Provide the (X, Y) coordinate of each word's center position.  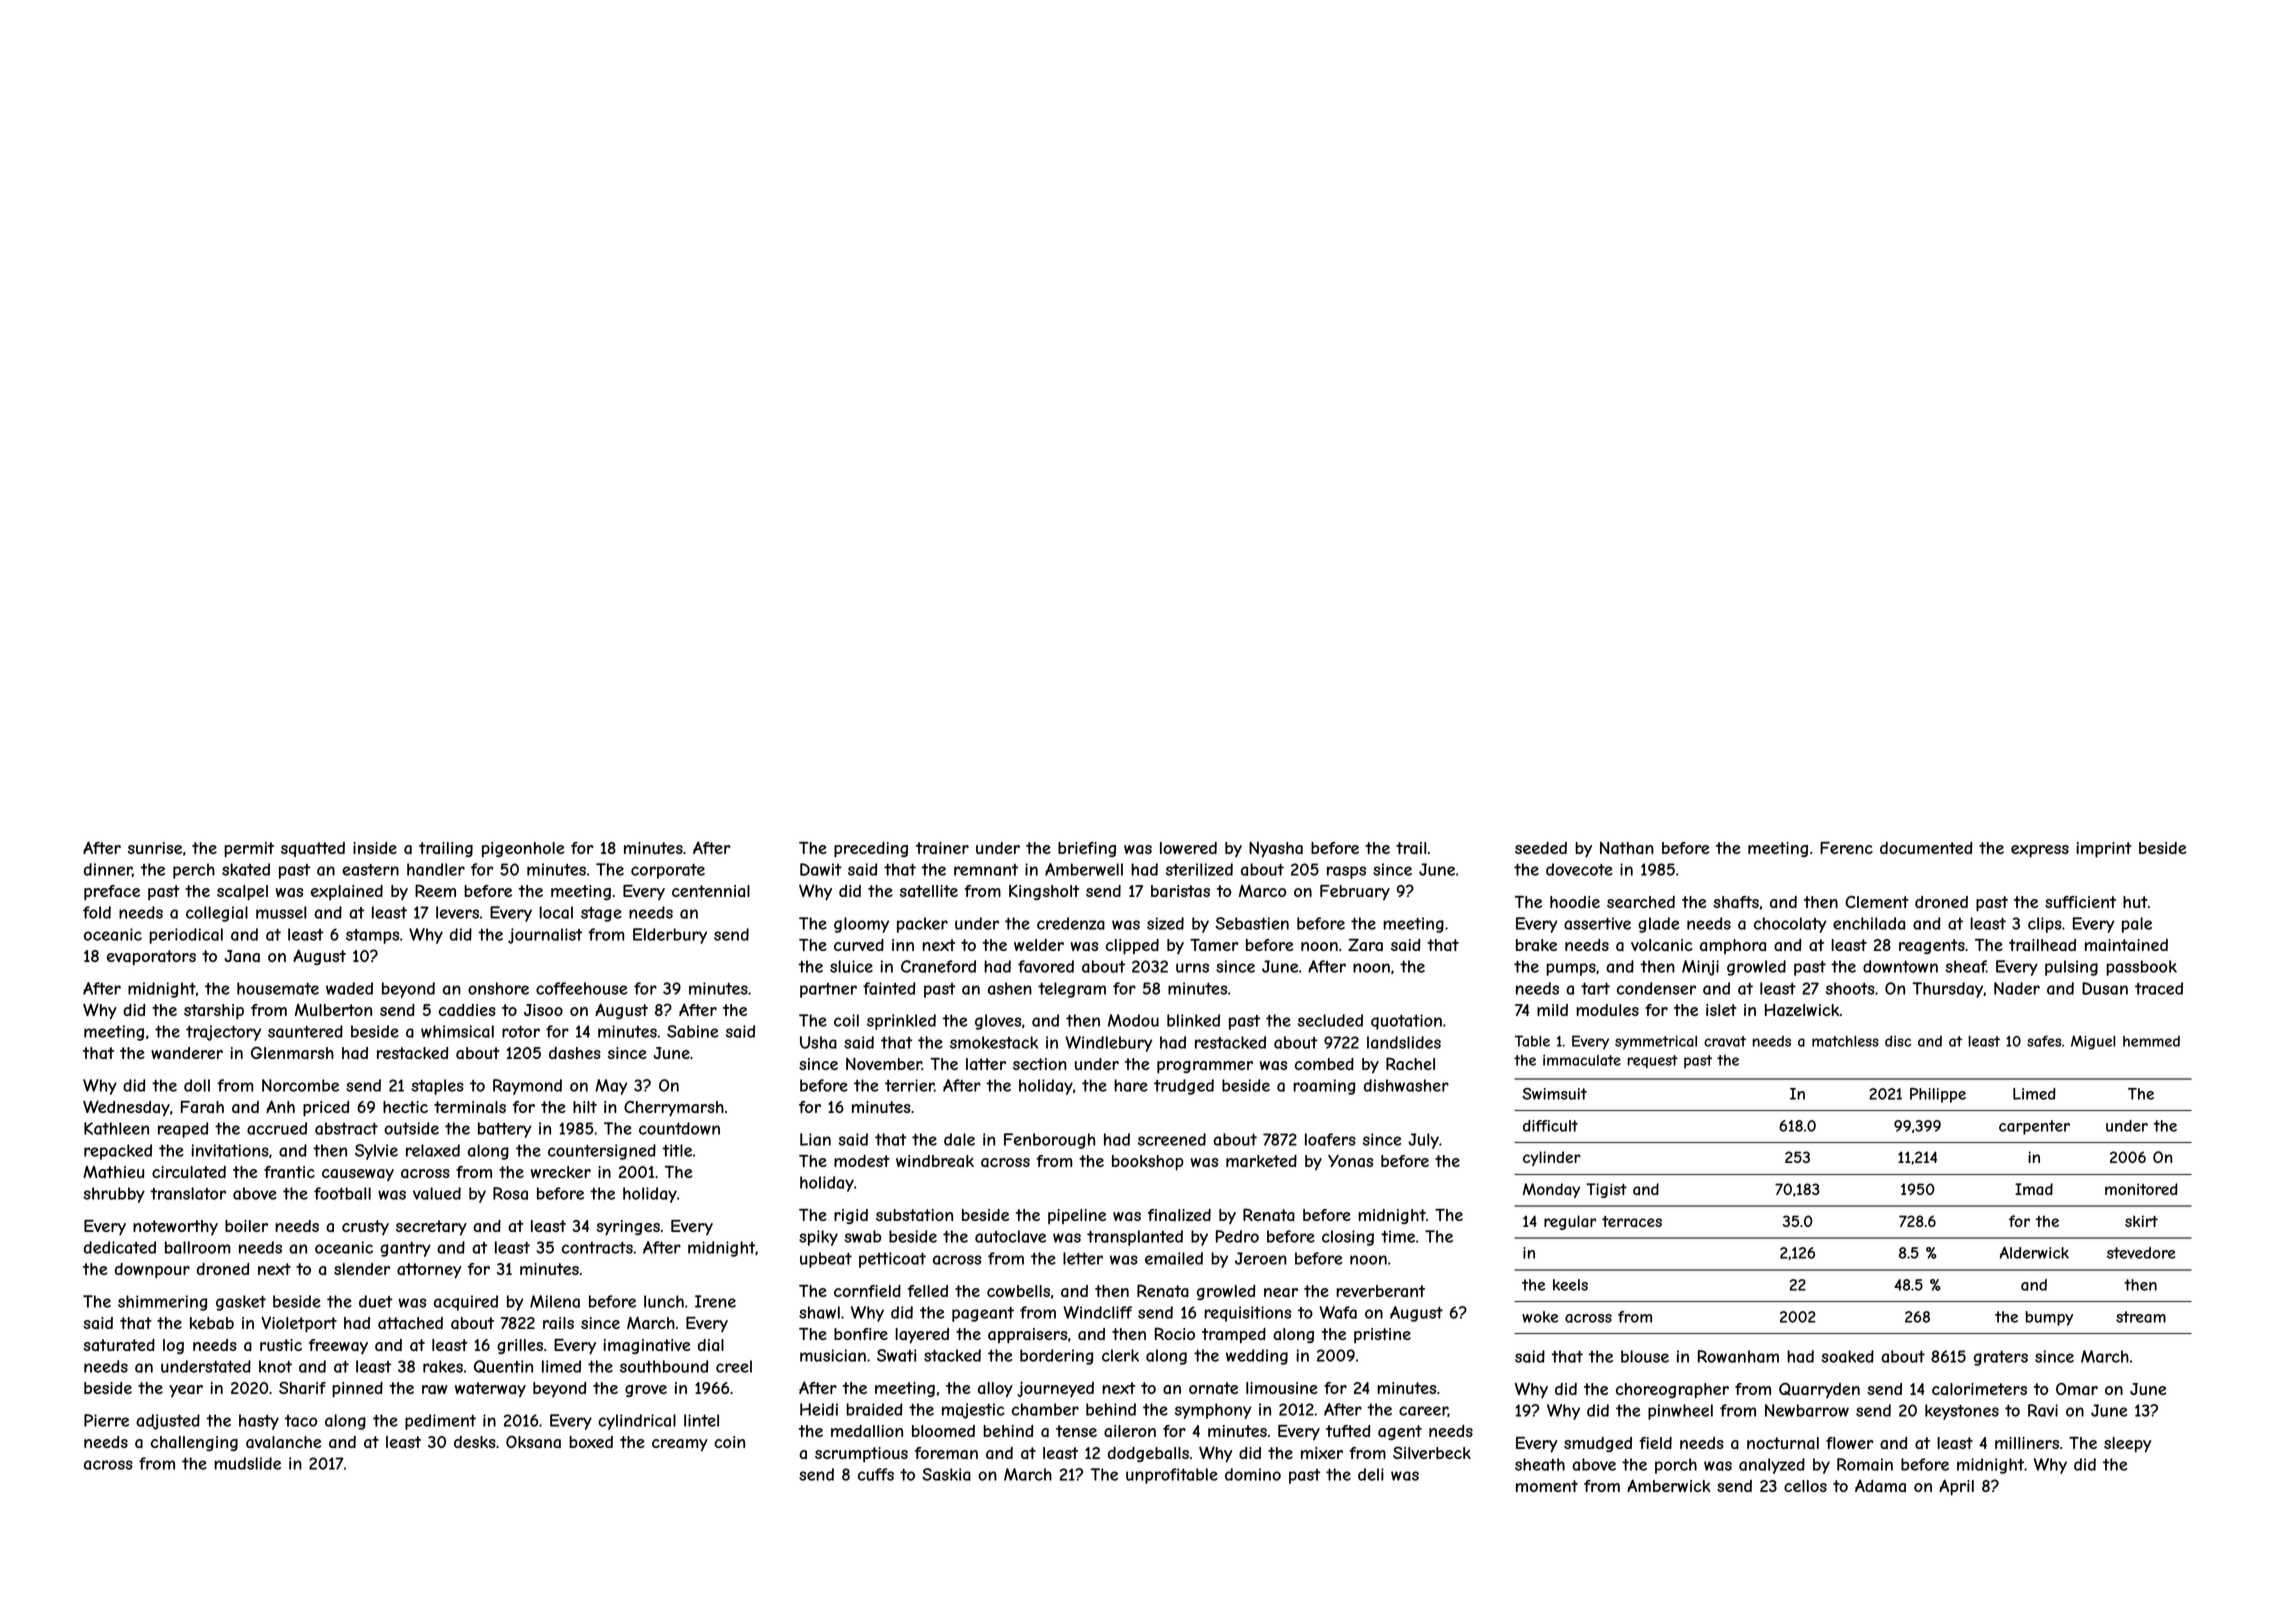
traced (2159, 988)
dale (959, 1139)
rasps (1346, 872)
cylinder (1552, 1158)
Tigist (1606, 1190)
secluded (1330, 1020)
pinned (357, 1390)
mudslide (247, 1463)
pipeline (1077, 1216)
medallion (867, 1431)
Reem (435, 890)
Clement (1877, 901)
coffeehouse (581, 988)
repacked (118, 1152)
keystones (1962, 1412)
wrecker (561, 1172)
